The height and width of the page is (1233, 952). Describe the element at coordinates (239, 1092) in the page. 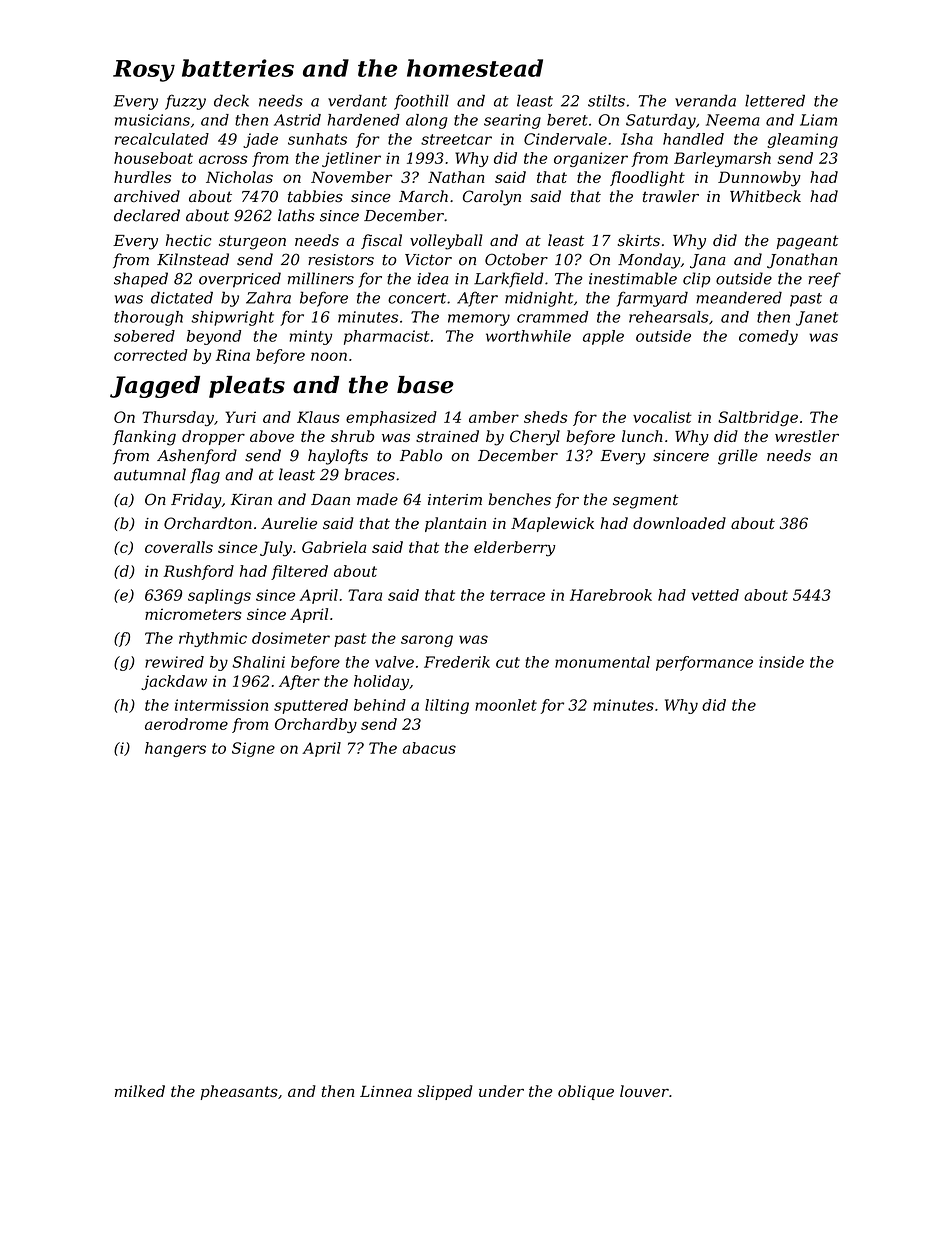

I see `pheasants` at that location.
